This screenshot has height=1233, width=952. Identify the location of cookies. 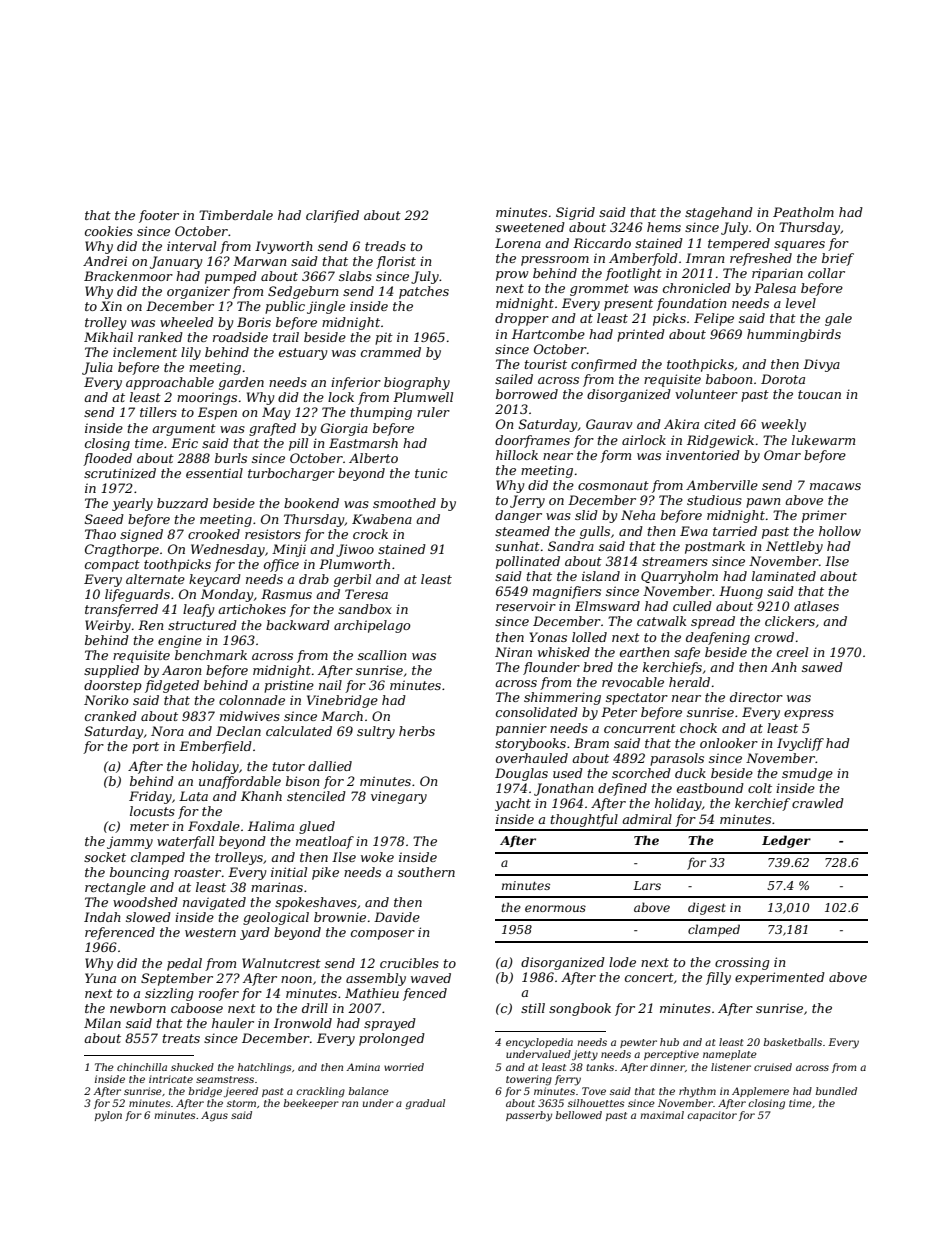
(109, 231).
